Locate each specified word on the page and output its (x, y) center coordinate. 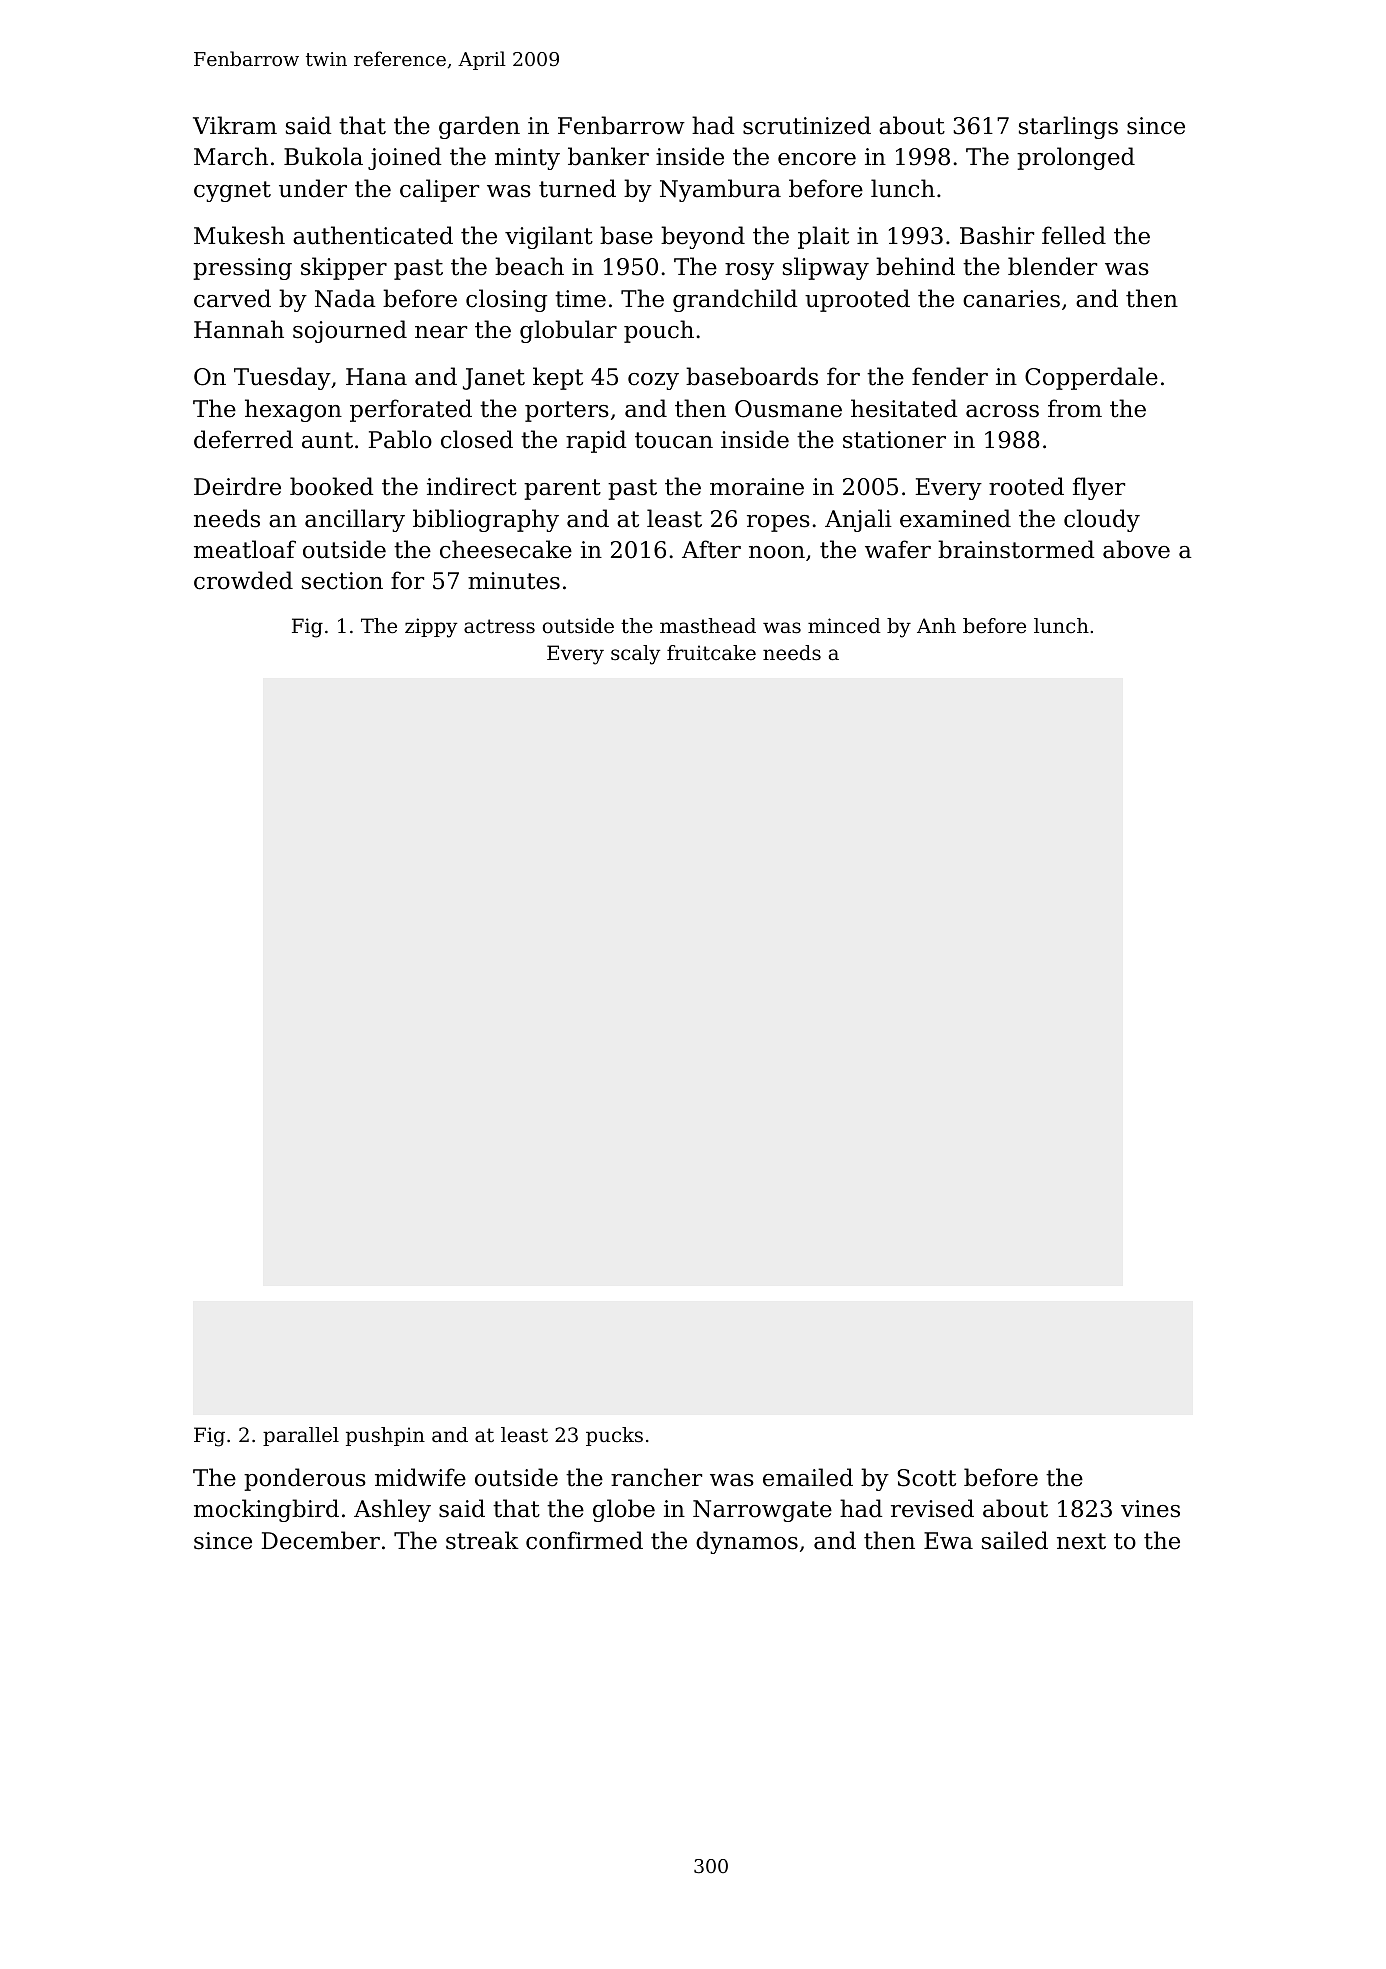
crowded (243, 580)
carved (232, 298)
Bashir (997, 235)
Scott (926, 1478)
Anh (936, 625)
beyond (703, 237)
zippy (431, 628)
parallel (301, 1436)
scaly (635, 655)
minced (844, 626)
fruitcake (711, 652)
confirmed (584, 1540)
